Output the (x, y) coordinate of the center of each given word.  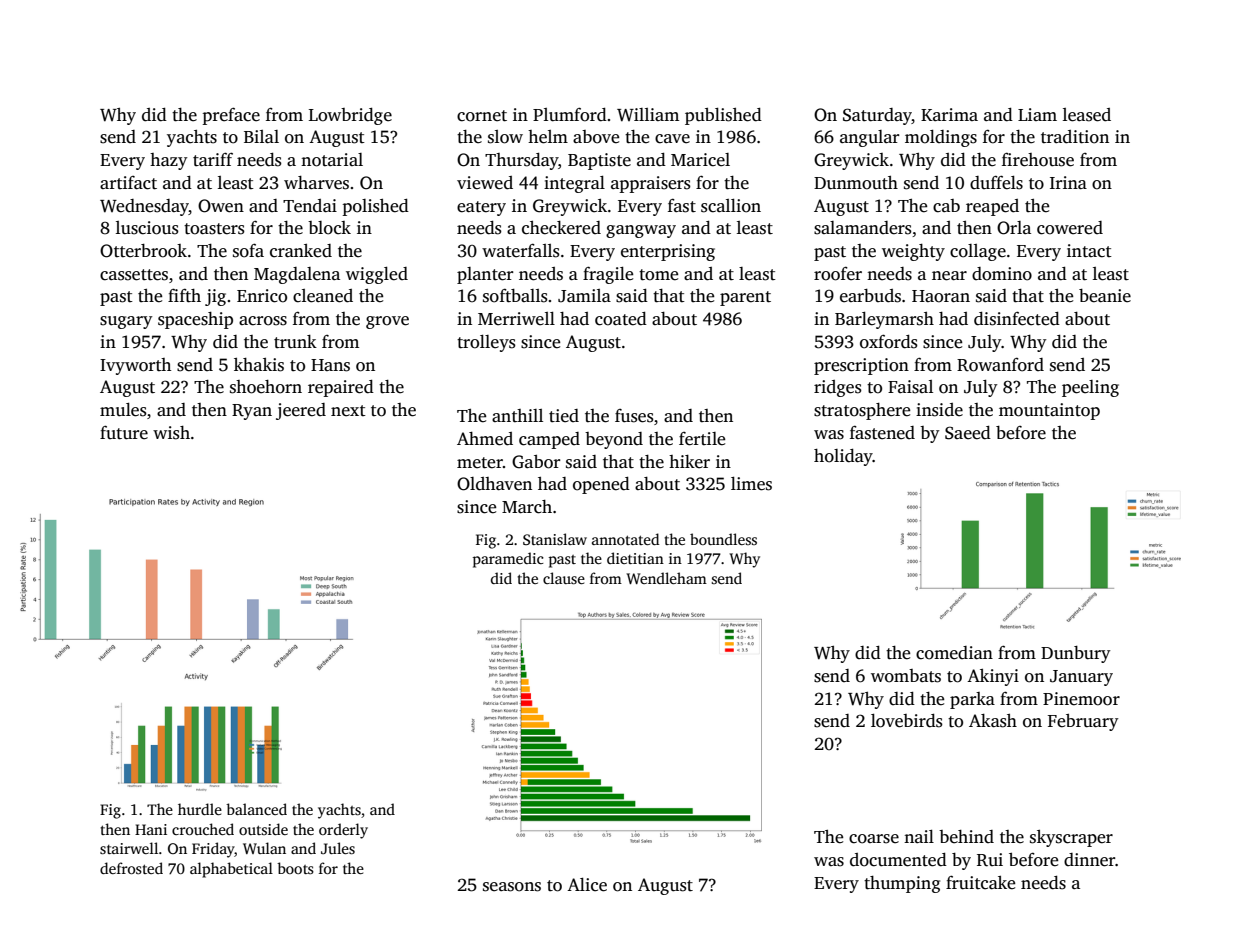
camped (549, 440)
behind (966, 837)
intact (1089, 251)
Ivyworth (135, 366)
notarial (332, 160)
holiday (843, 457)
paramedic (508, 560)
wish (171, 433)
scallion (731, 206)
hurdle (200, 809)
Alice (587, 885)
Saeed (968, 433)
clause (564, 578)
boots (295, 868)
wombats (906, 676)
